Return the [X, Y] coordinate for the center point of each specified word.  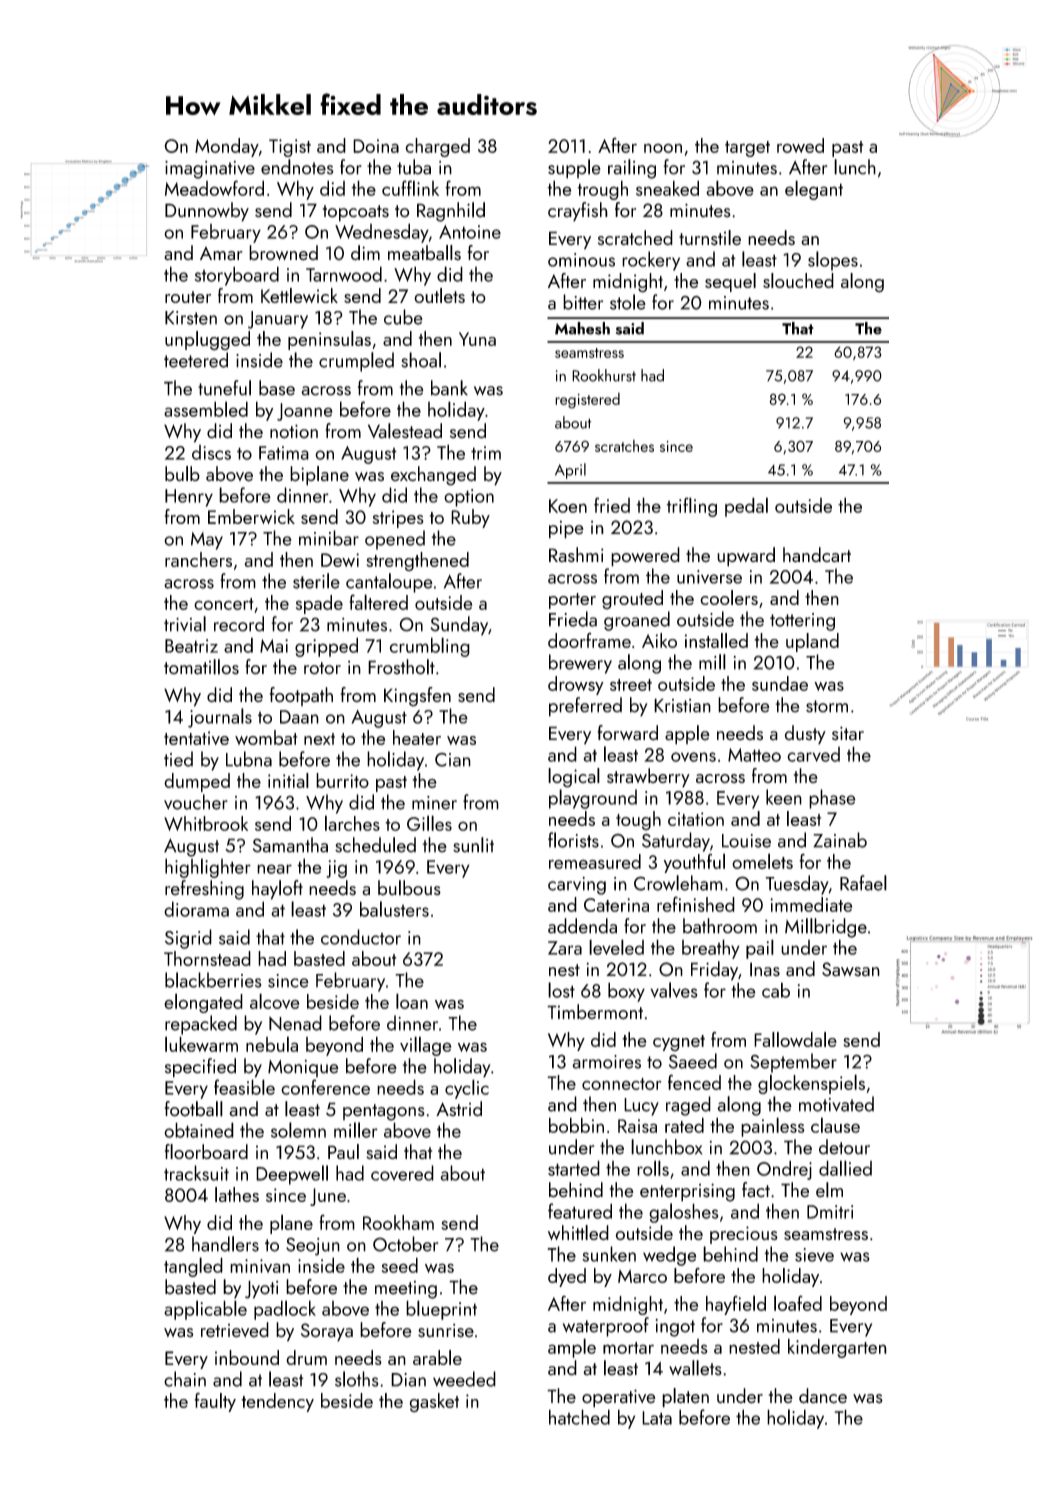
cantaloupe [389, 583]
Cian [453, 760]
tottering [802, 622]
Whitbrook [206, 823]
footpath [301, 696]
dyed [567, 1277]
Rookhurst [604, 375]
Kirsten [191, 318]
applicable [205, 1310]
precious [744, 1235]
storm [827, 706]
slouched [798, 280]
